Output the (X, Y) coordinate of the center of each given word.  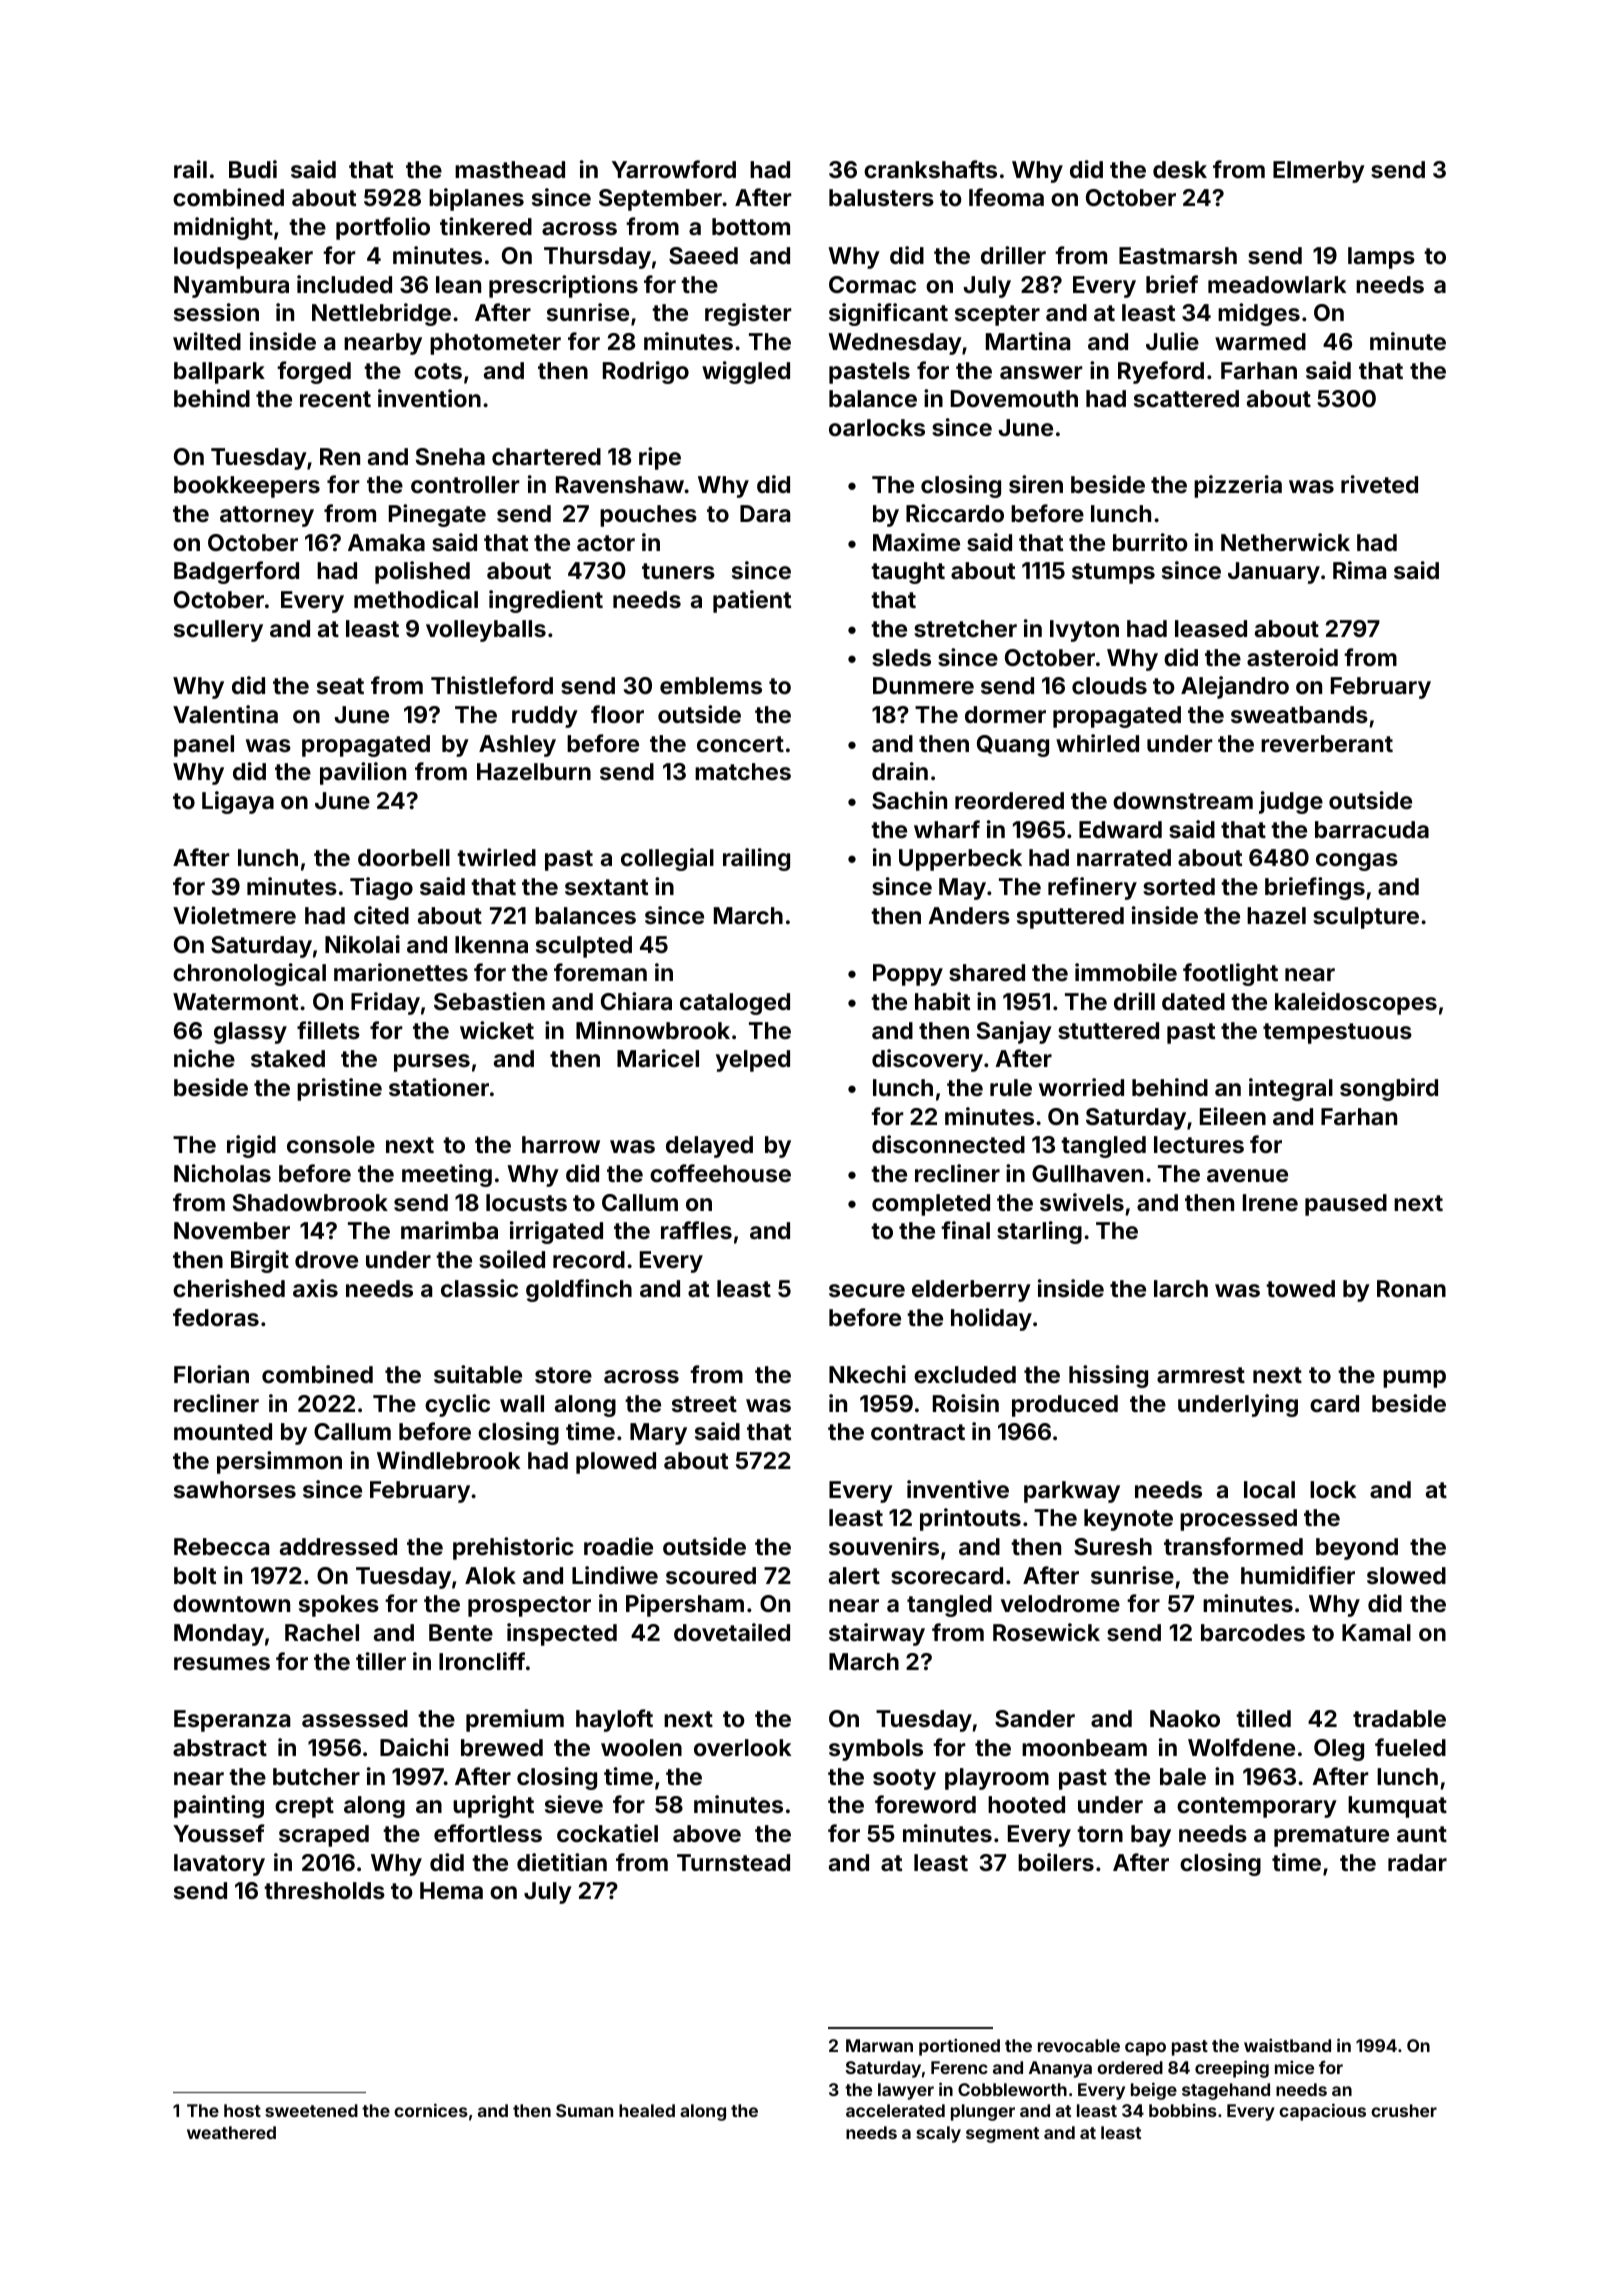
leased (1211, 628)
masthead (510, 169)
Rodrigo (646, 372)
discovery (927, 1060)
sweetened (311, 2110)
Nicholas (222, 1173)
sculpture (1366, 918)
